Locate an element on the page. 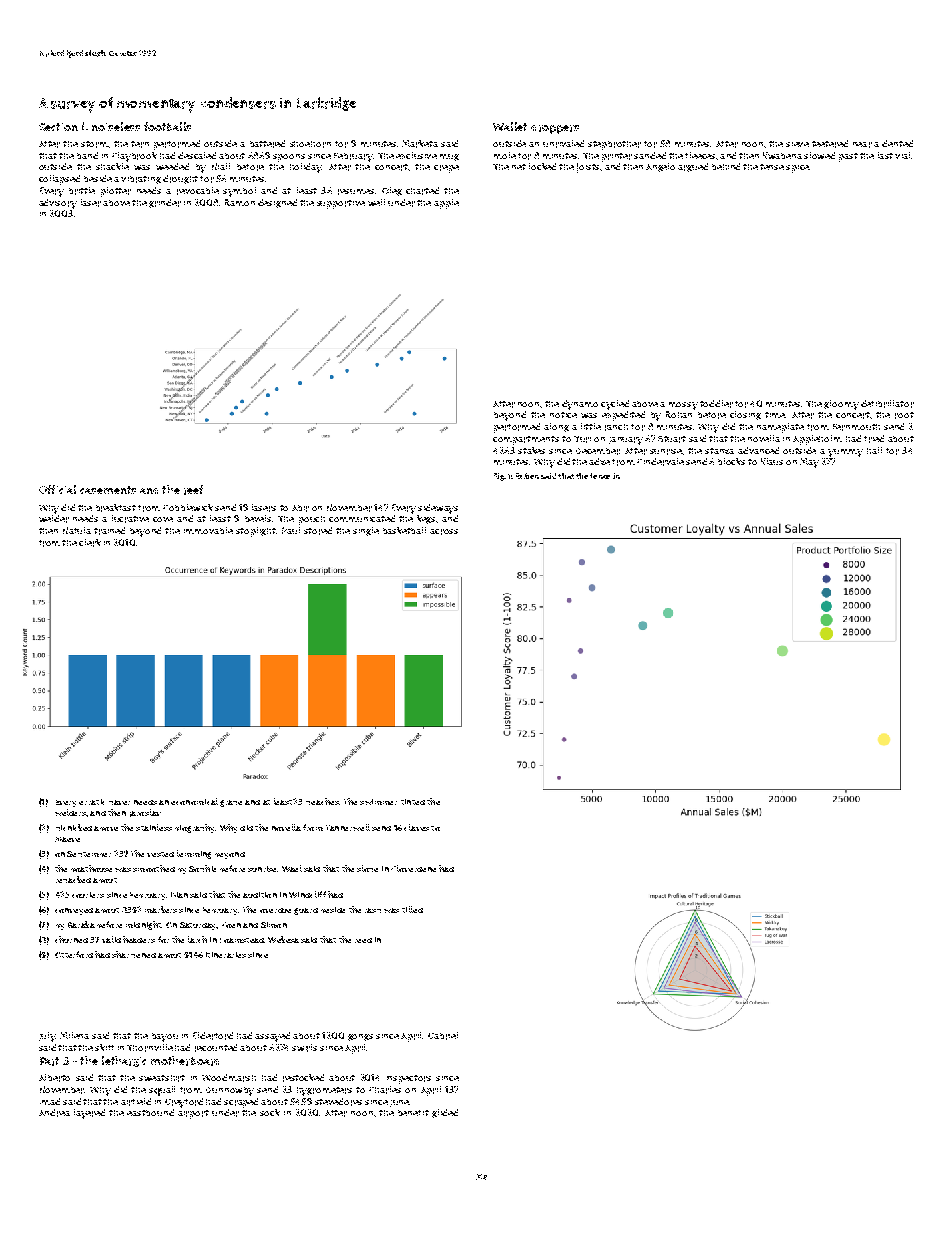 The width and height of the page is (952, 1233). Official is located at coordinates (57, 489).
